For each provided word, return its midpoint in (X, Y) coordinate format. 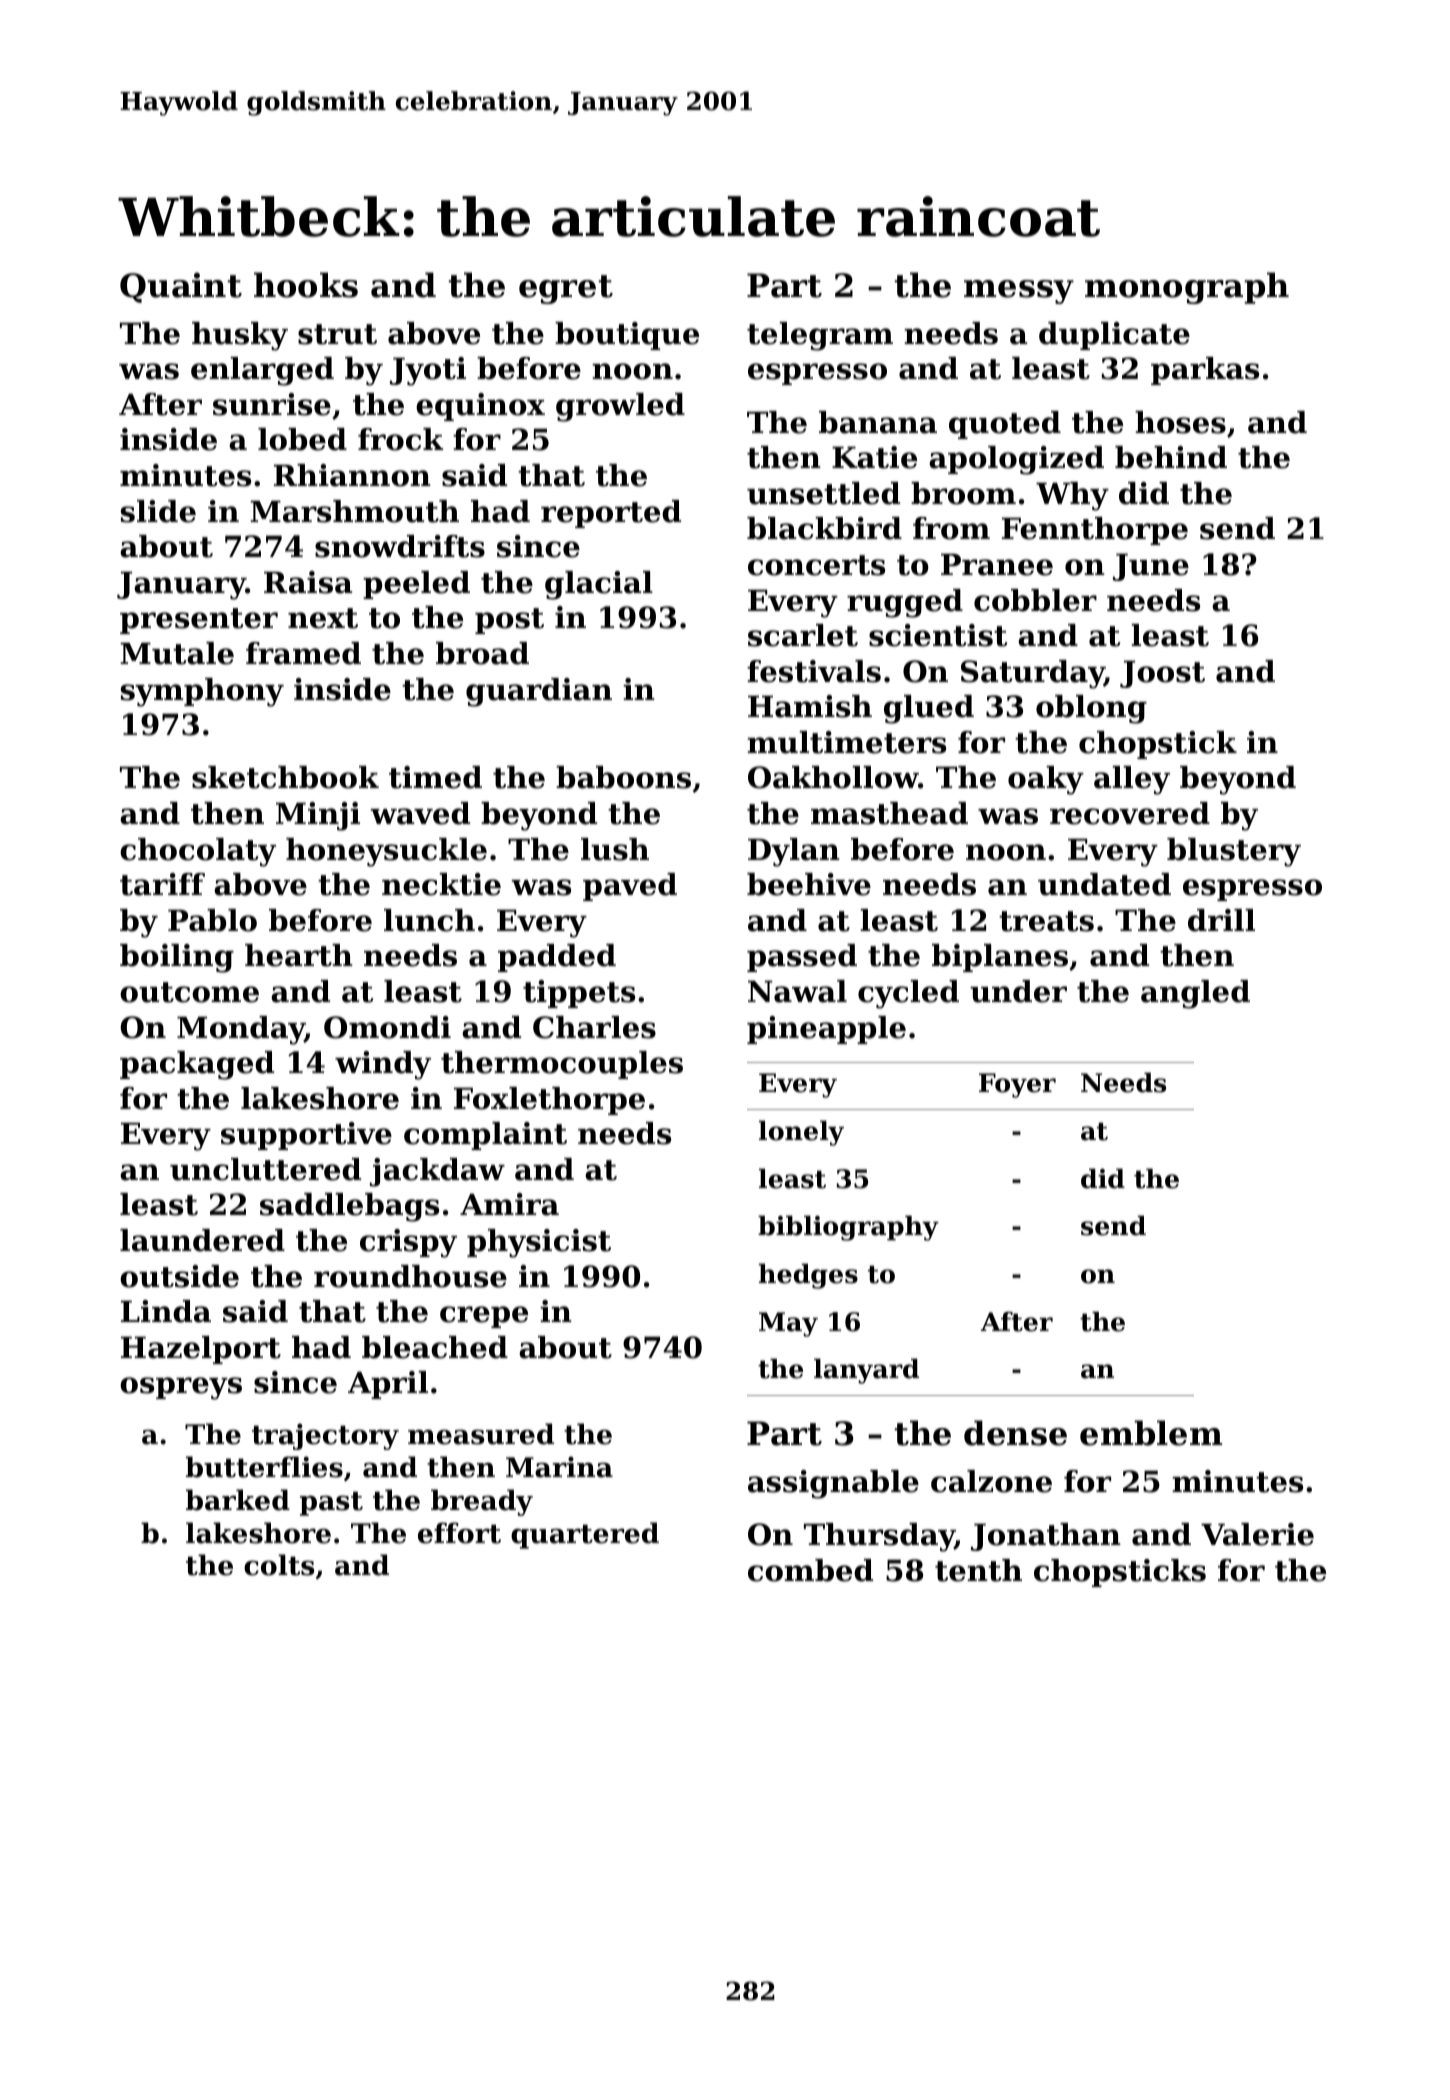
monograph (1187, 288)
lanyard (866, 1371)
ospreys (181, 1388)
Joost (1162, 674)
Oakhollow (833, 777)
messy (1019, 292)
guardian (539, 692)
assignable (833, 1484)
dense (1015, 1433)
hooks (306, 285)
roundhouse (410, 1276)
